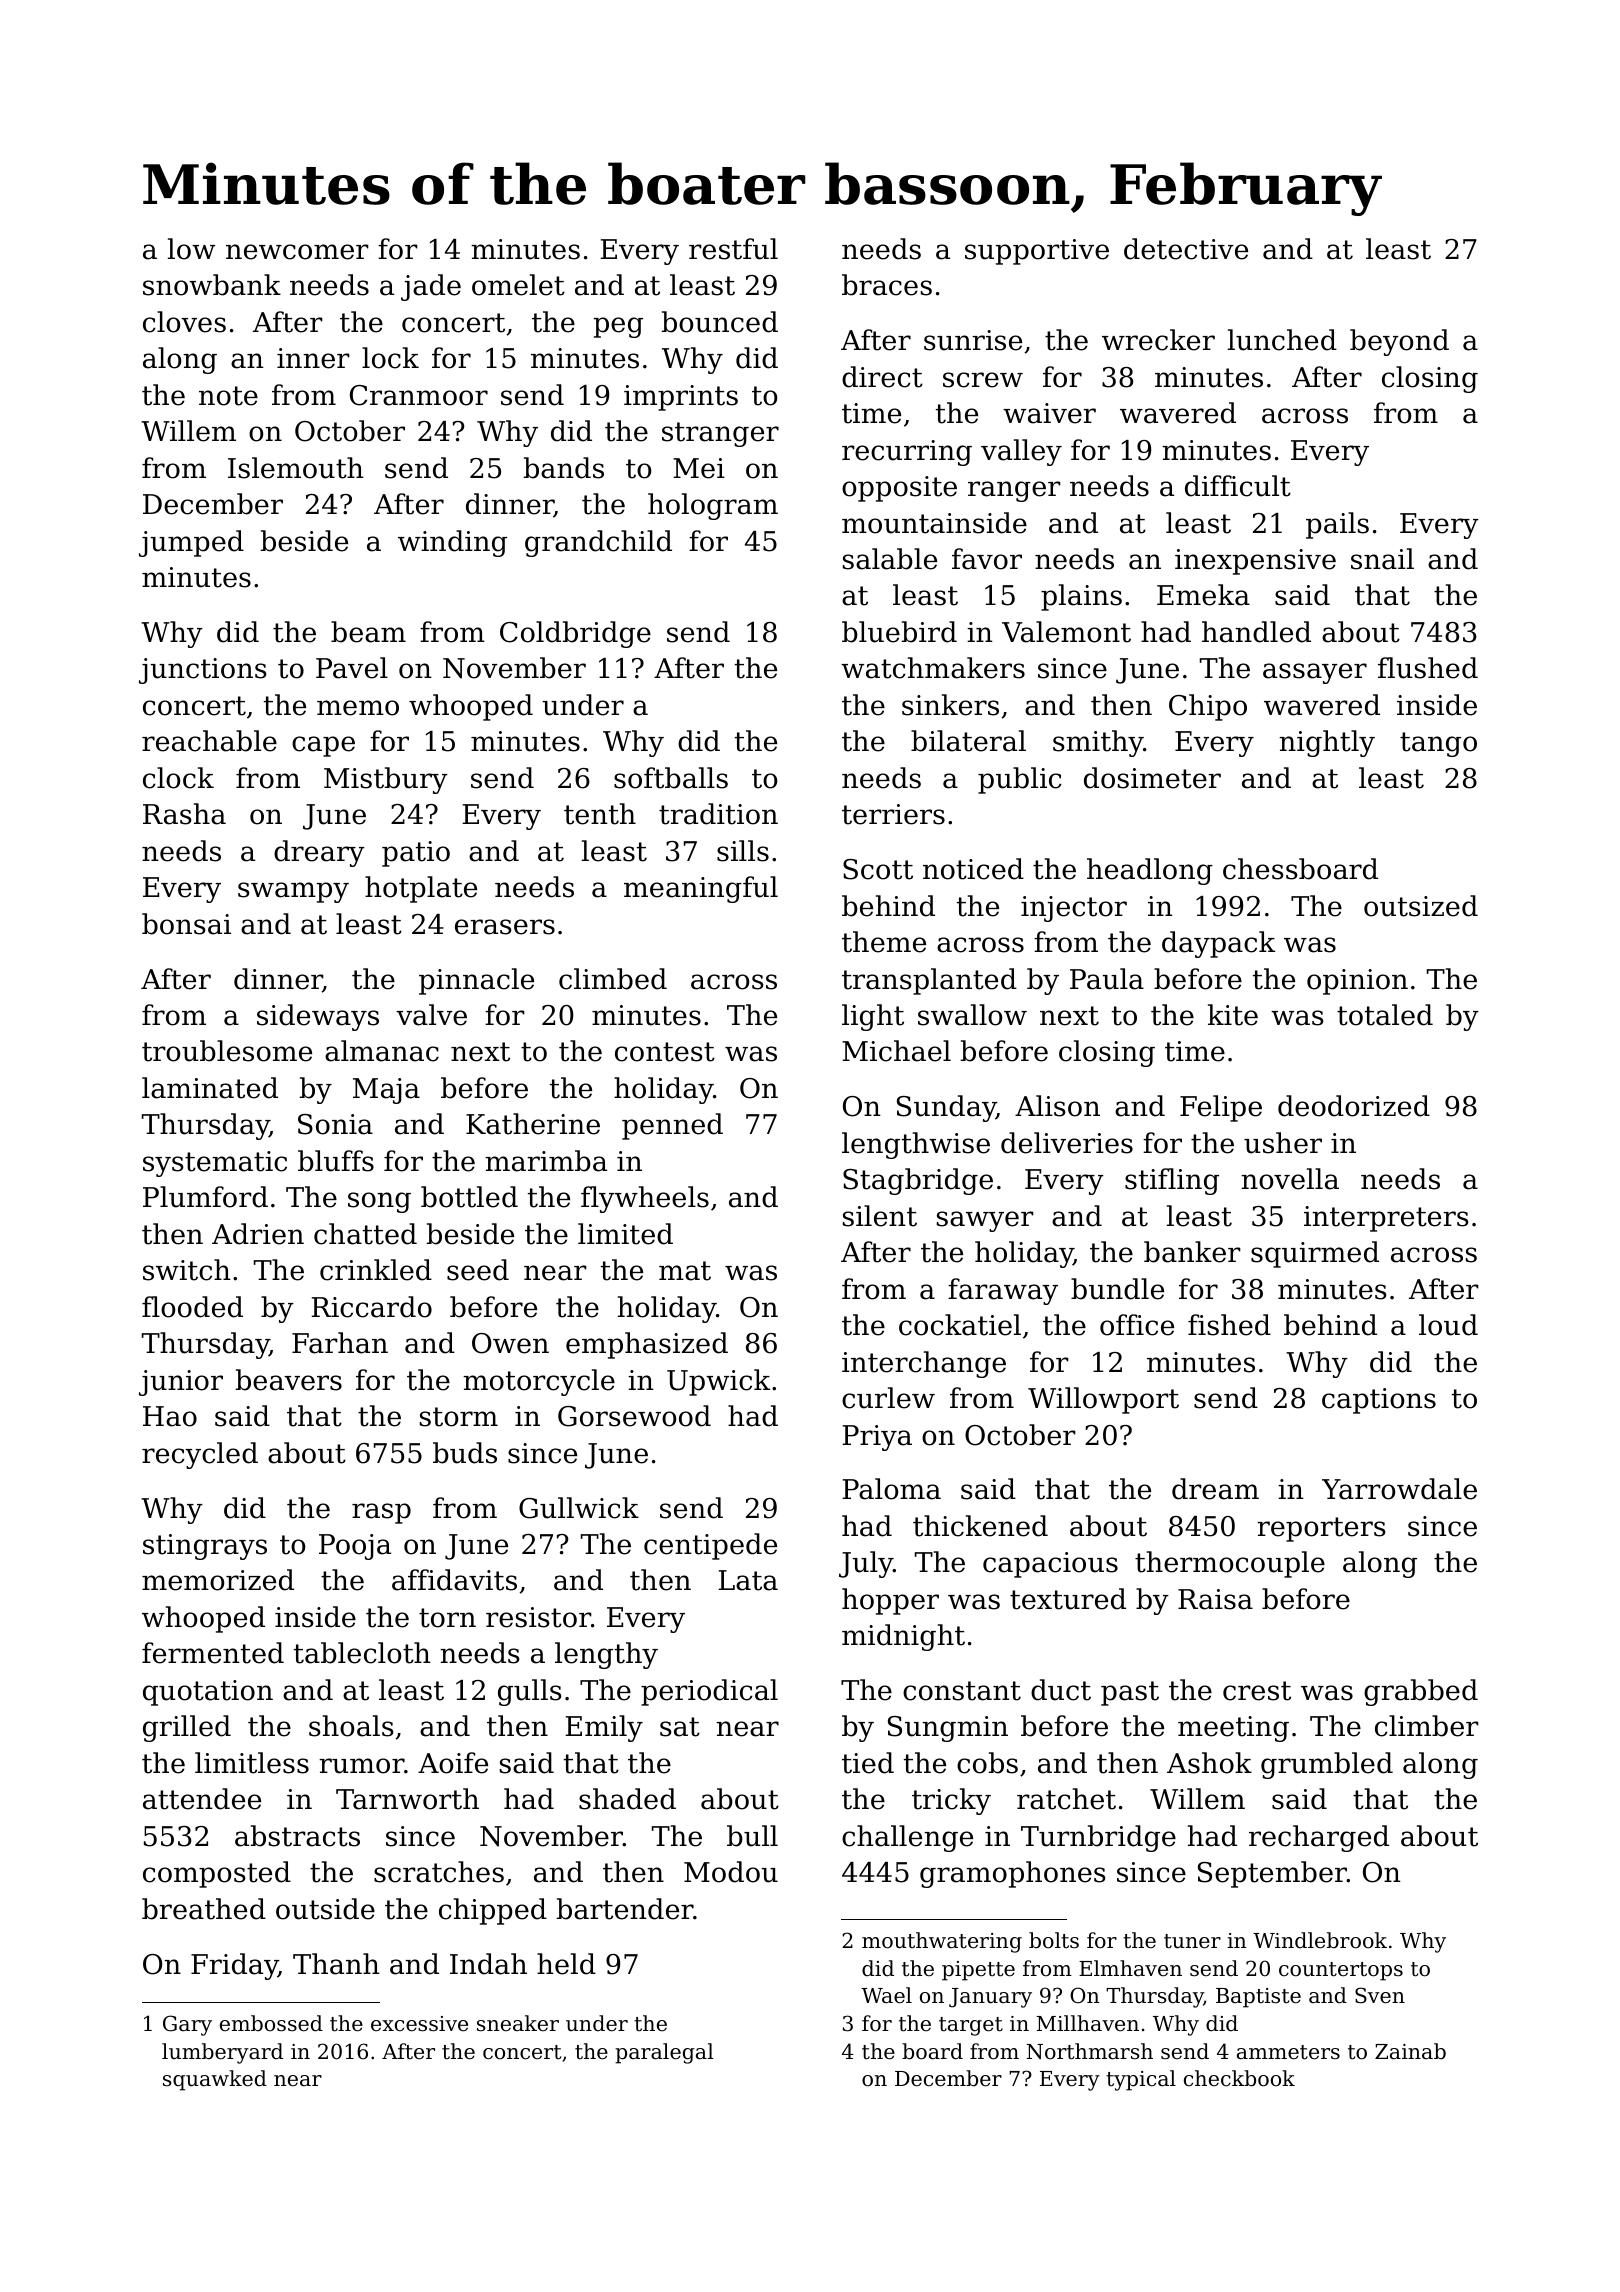  Describe the element at coordinates (297, 252) in the screenshot. I see `newcomer` at that location.
